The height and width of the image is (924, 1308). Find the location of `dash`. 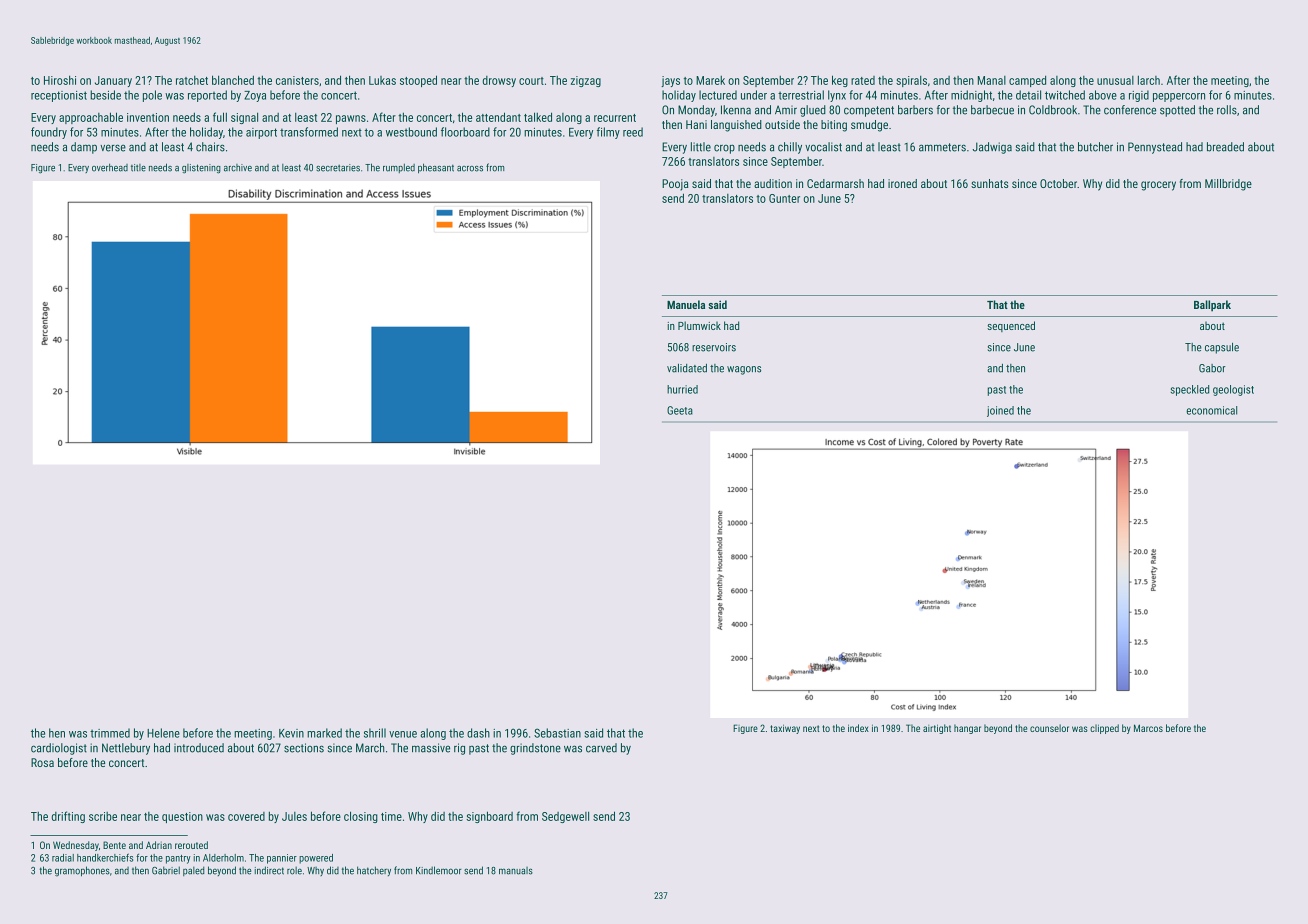

dash is located at coordinates (478, 733).
